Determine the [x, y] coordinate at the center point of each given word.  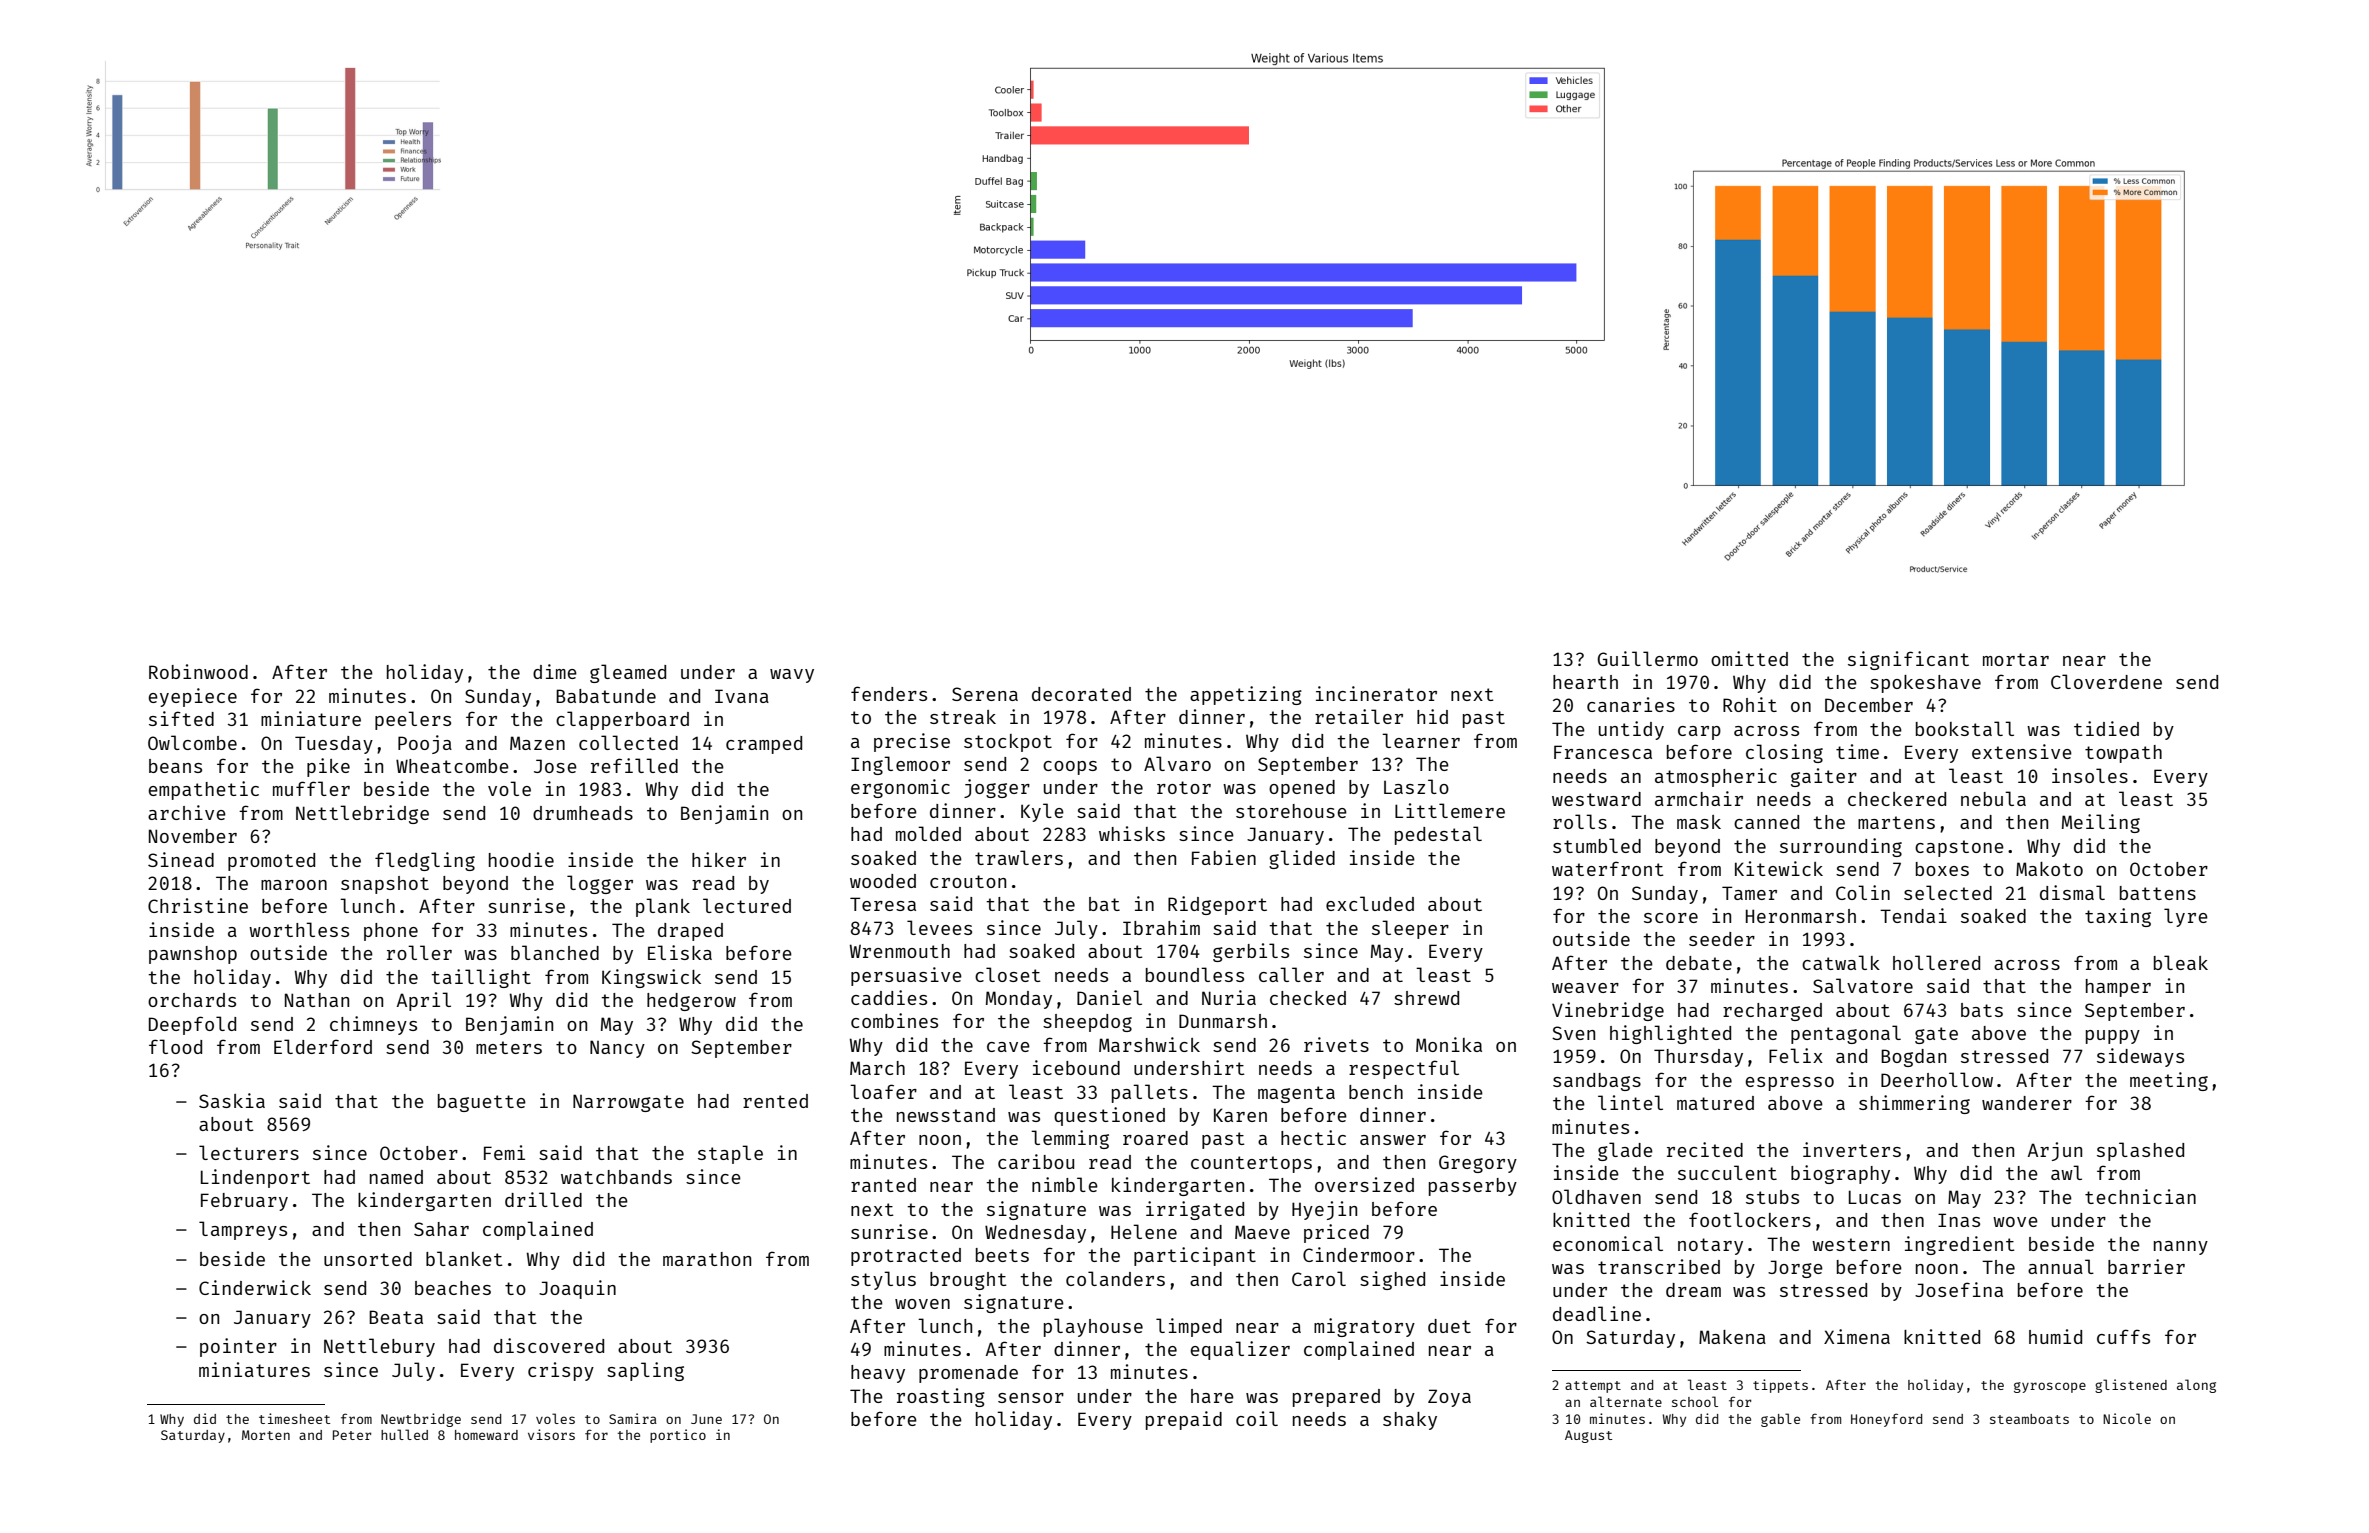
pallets [1150, 1093]
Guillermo [1648, 658]
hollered [1936, 962]
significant [1908, 660]
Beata [396, 1317]
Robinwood [198, 671]
